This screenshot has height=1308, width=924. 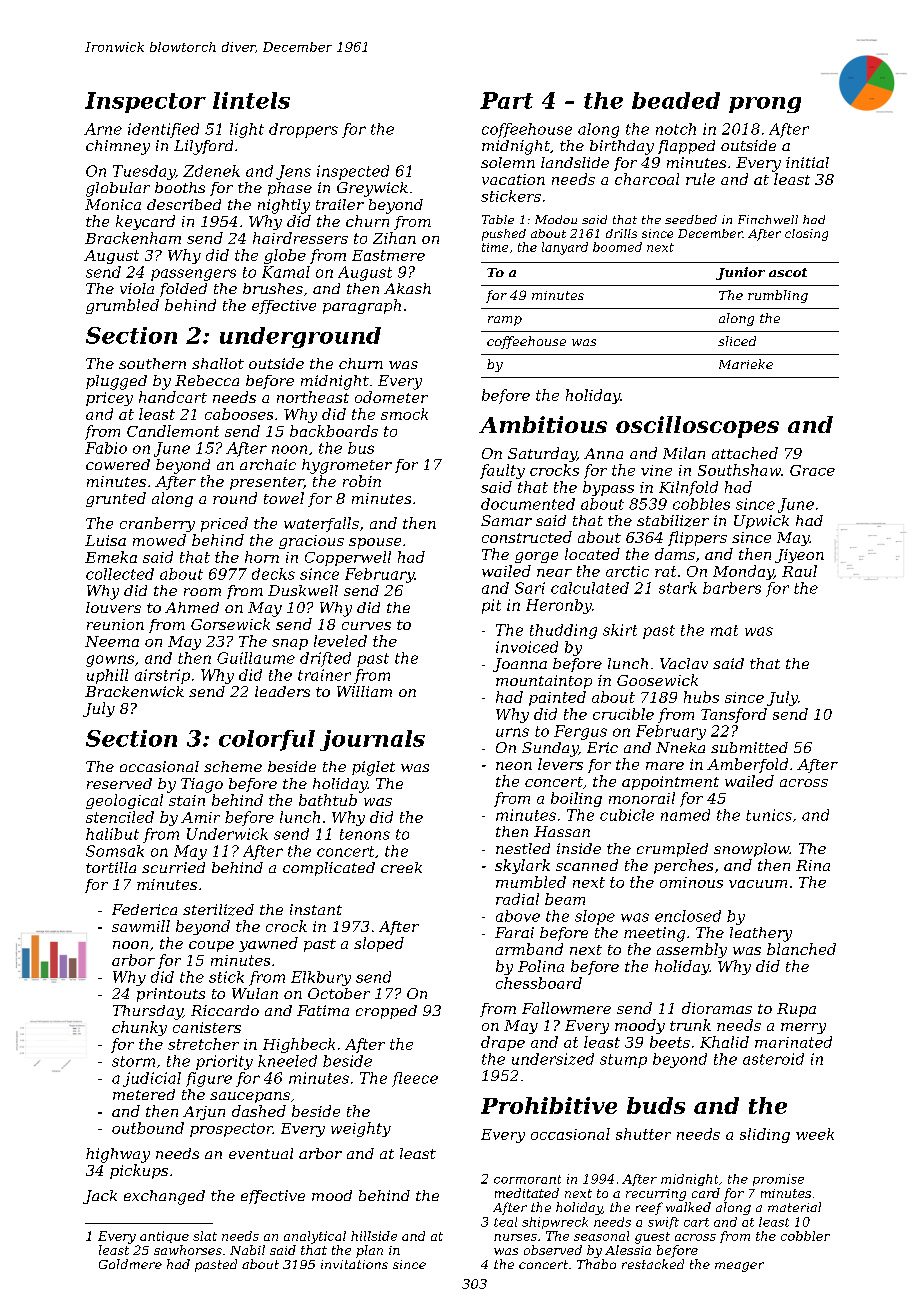 I want to click on viola, so click(x=137, y=288).
